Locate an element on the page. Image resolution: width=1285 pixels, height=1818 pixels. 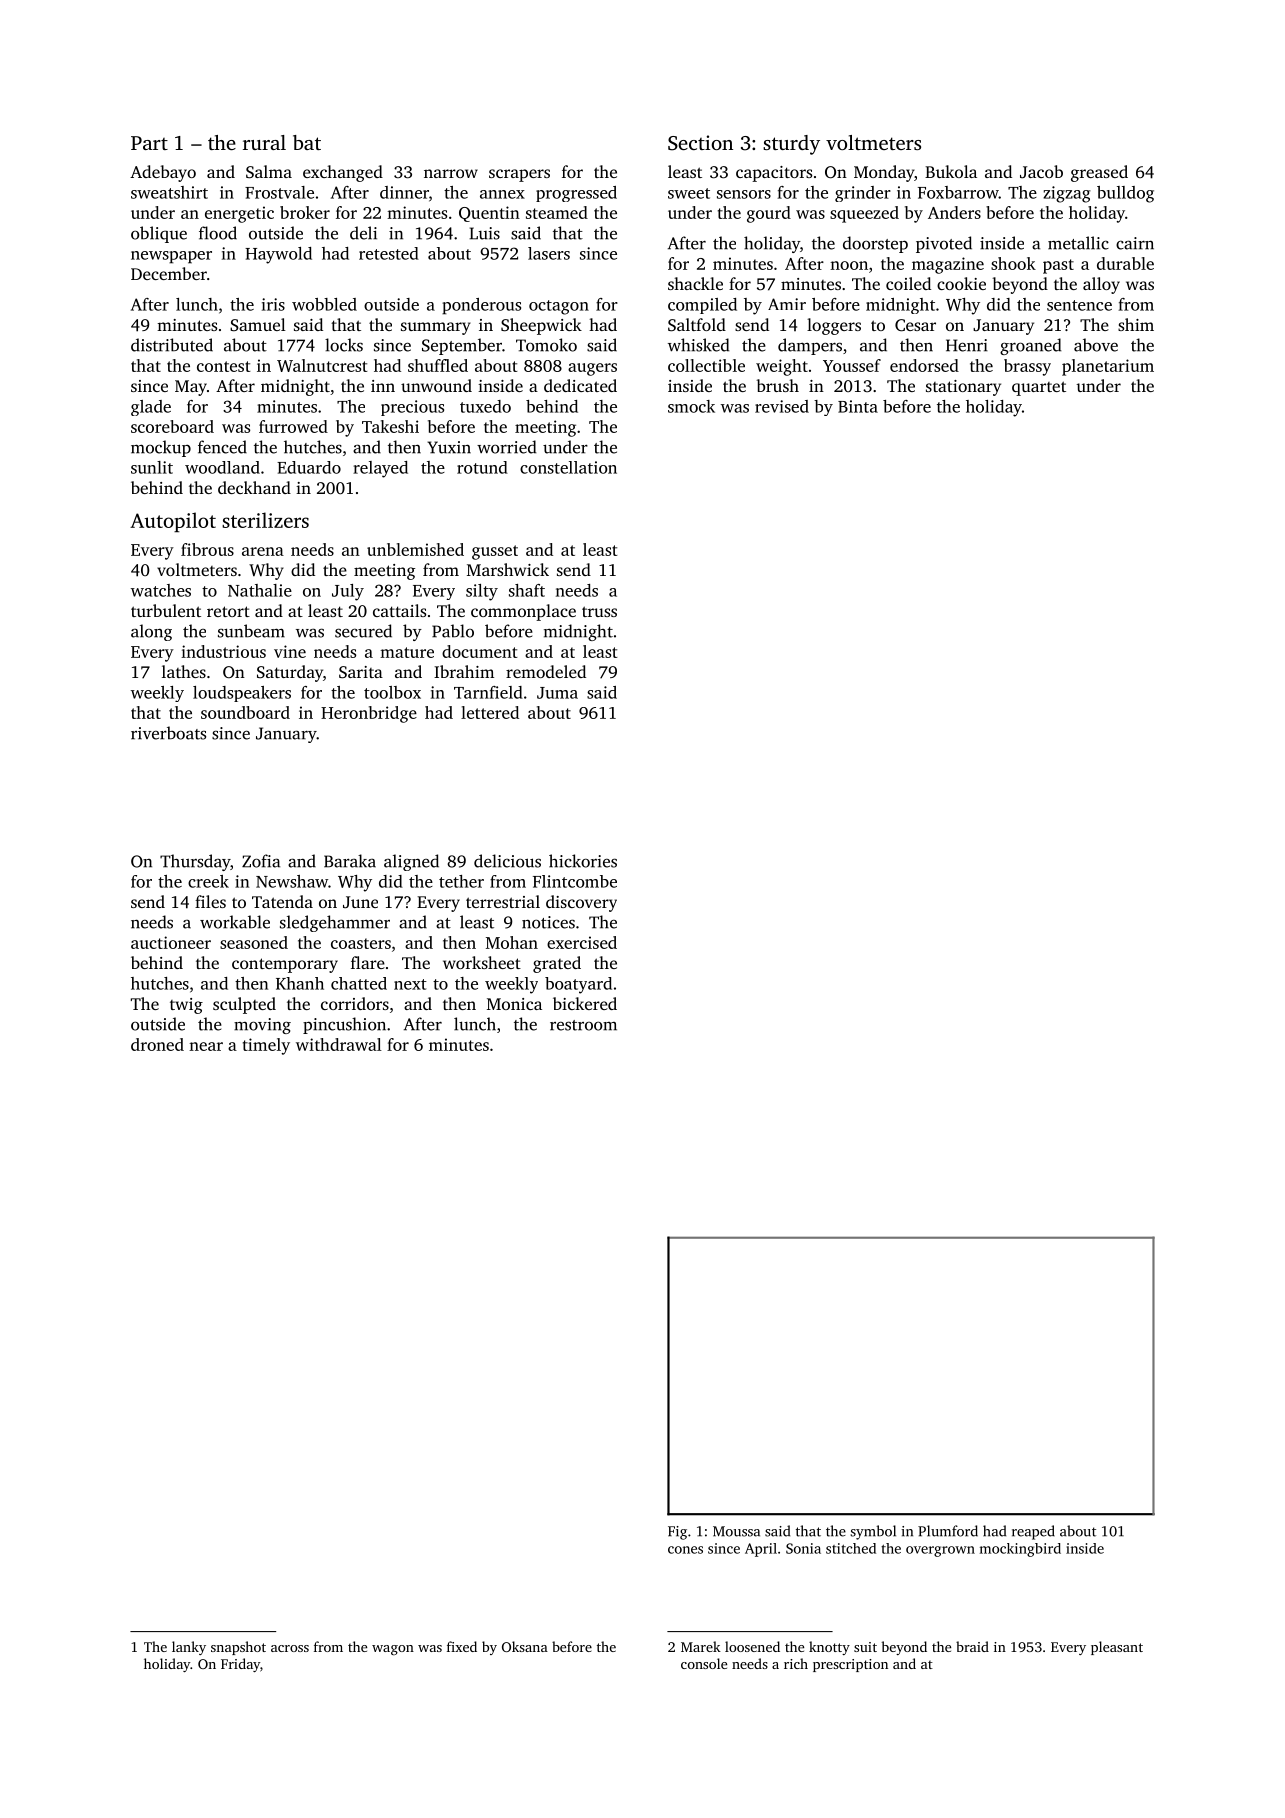
bat is located at coordinates (307, 142).
